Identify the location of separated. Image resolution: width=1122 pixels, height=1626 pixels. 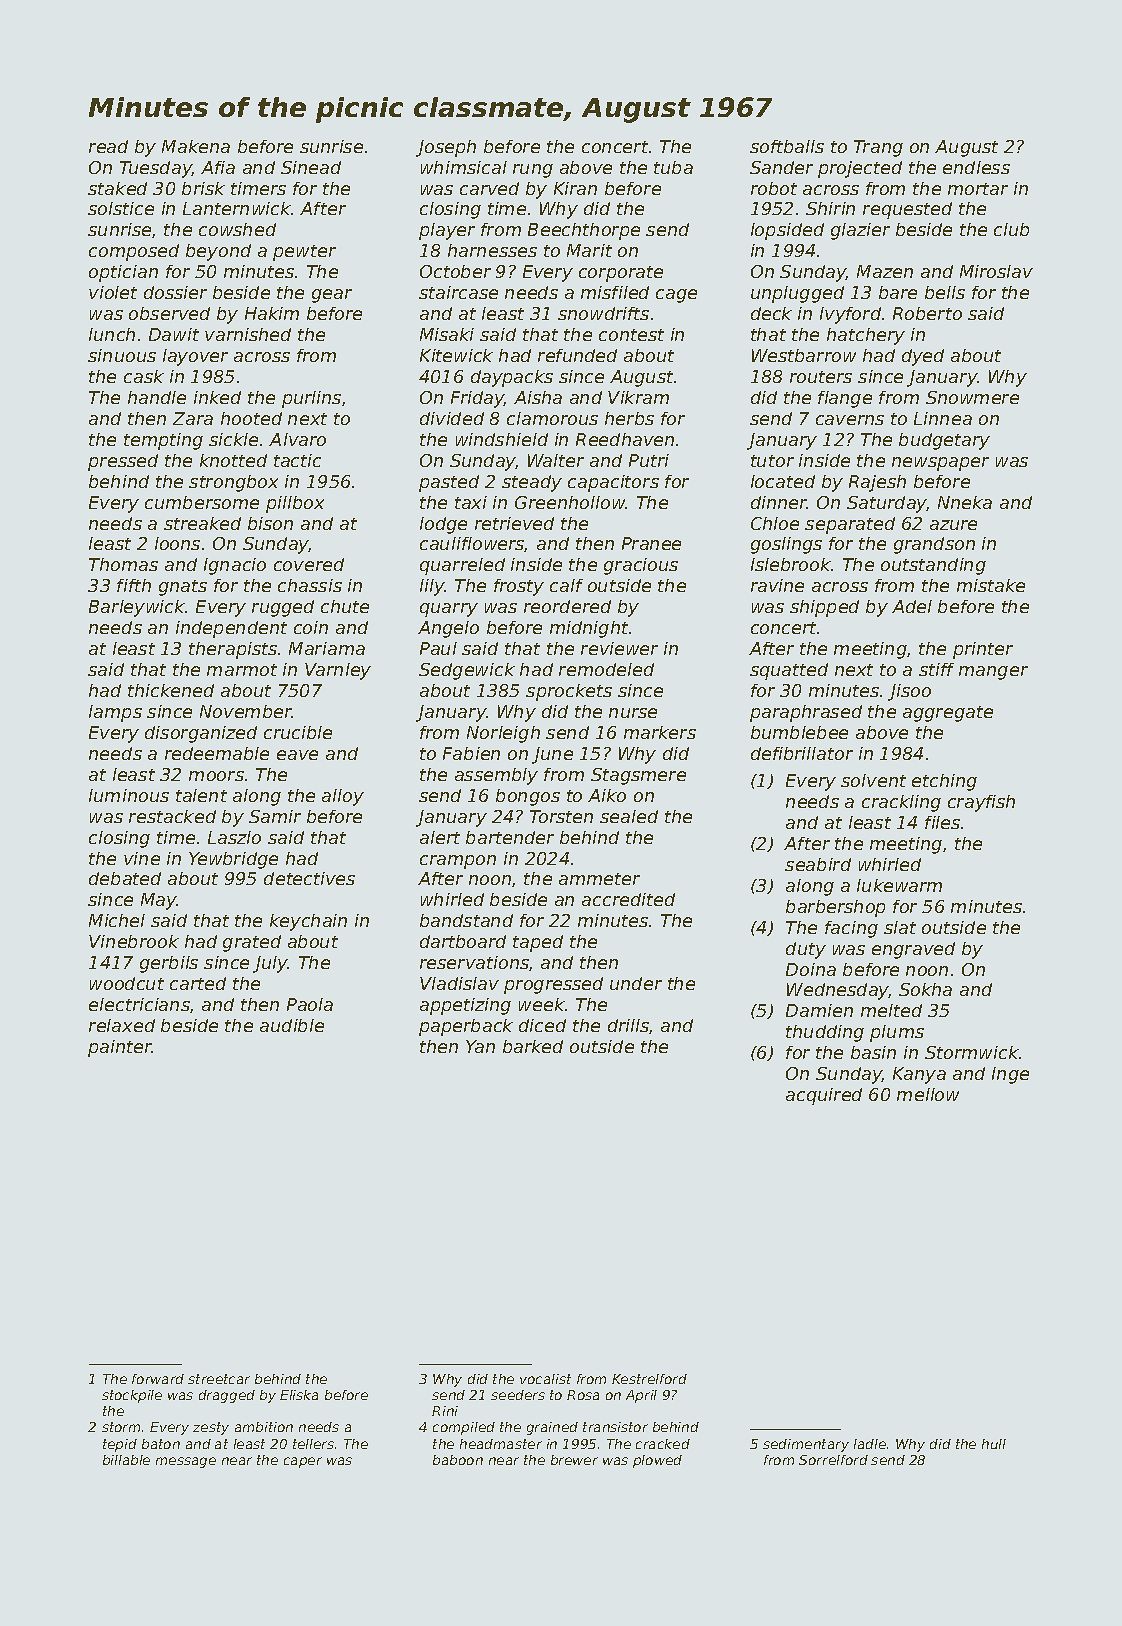
(850, 525).
